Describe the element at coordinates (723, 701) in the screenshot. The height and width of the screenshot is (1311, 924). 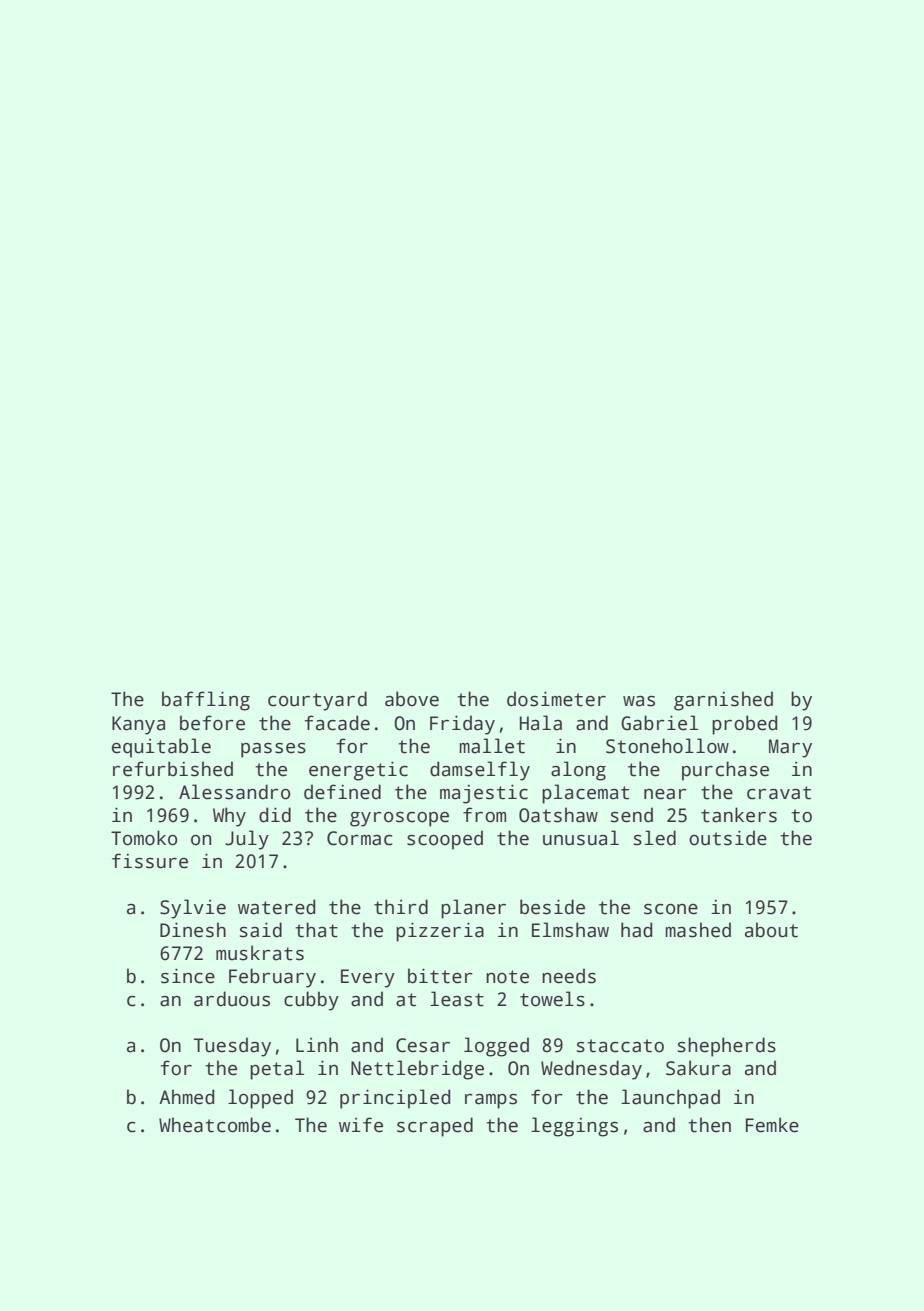
I see `garnished` at that location.
